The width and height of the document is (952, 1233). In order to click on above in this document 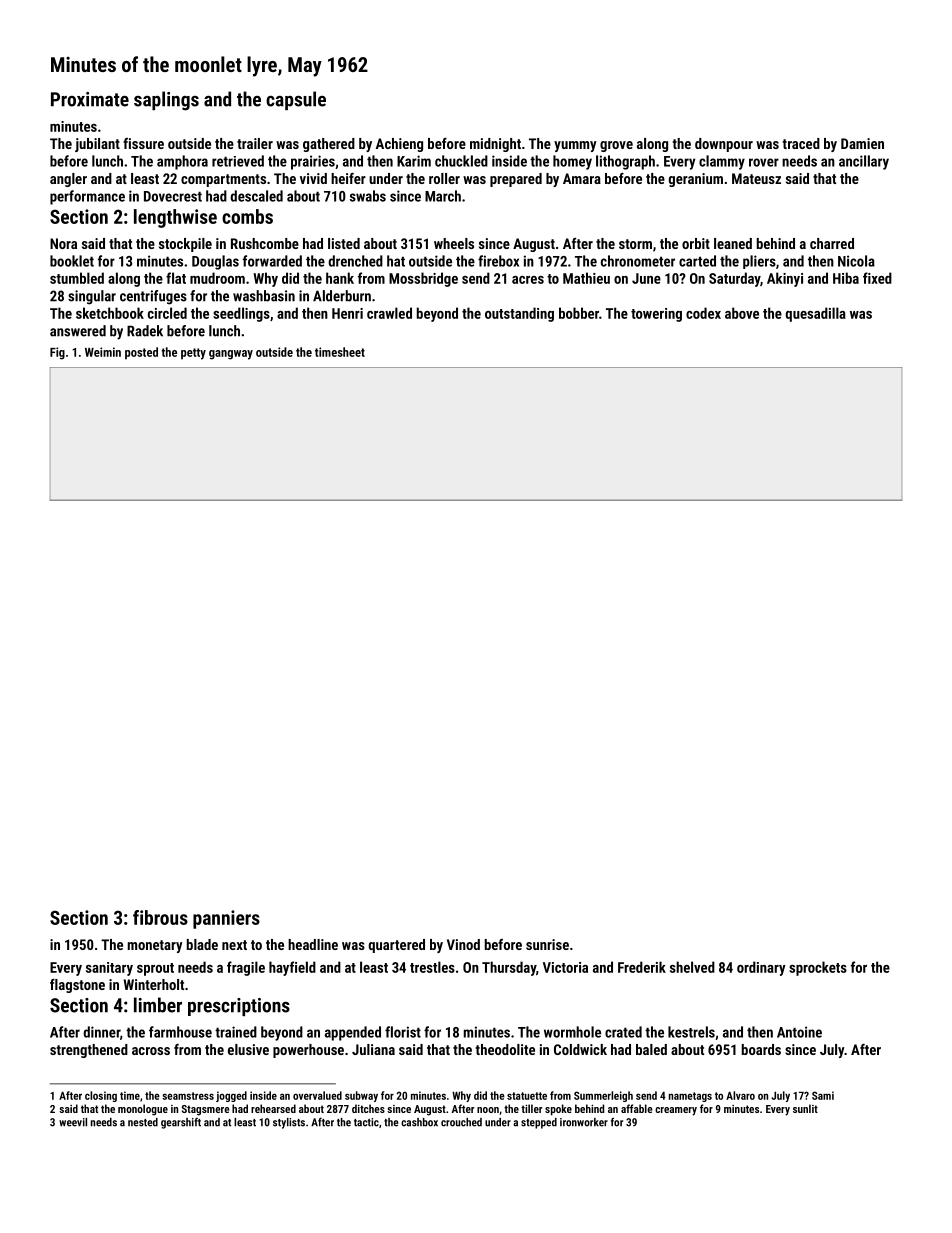, I will do `click(742, 313)`.
